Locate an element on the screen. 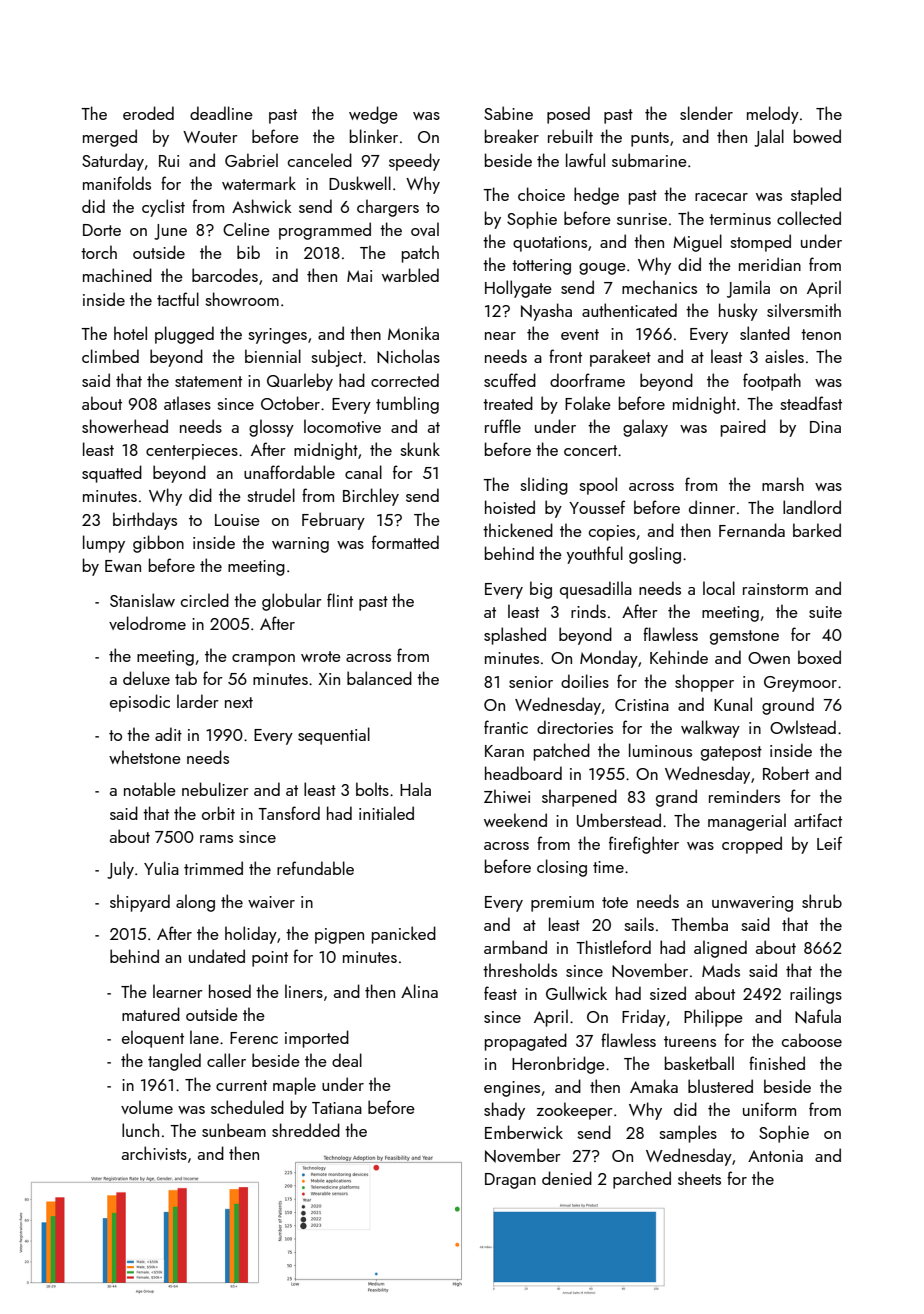 This screenshot has width=924, height=1314. slender is located at coordinates (706, 113).
